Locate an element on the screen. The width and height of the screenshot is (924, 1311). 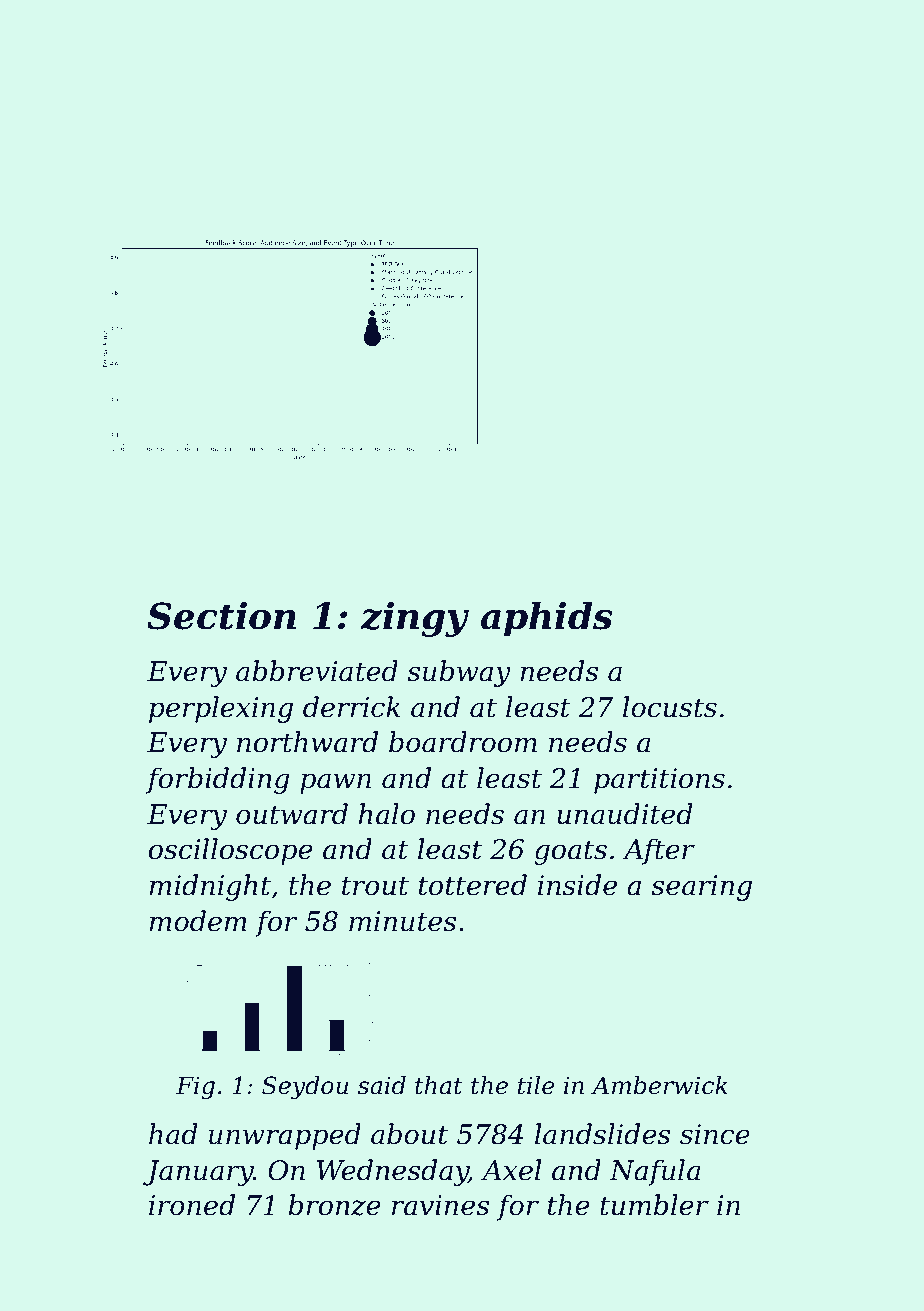
ironed is located at coordinates (192, 1205).
